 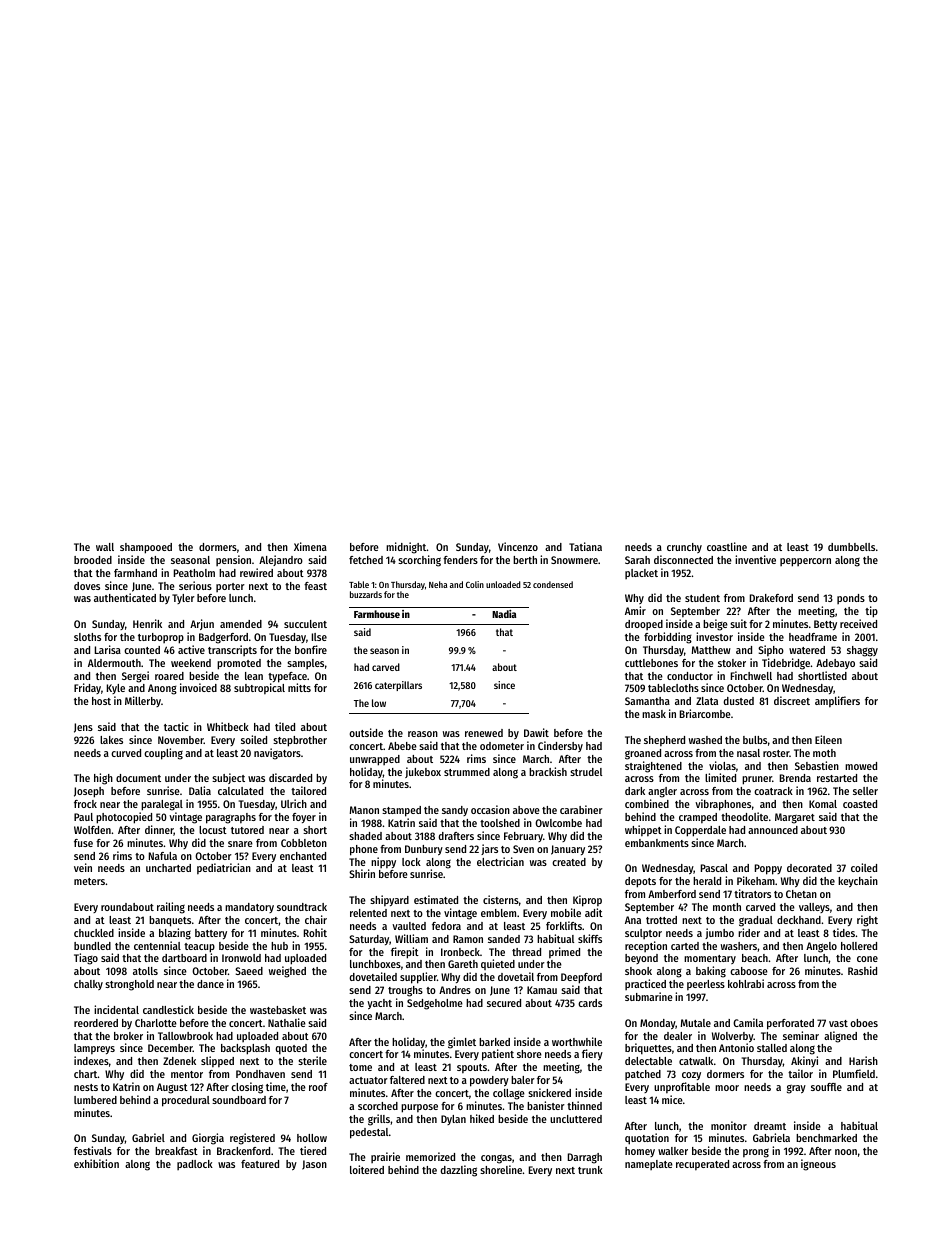 I want to click on dumbbells, so click(x=851, y=547).
